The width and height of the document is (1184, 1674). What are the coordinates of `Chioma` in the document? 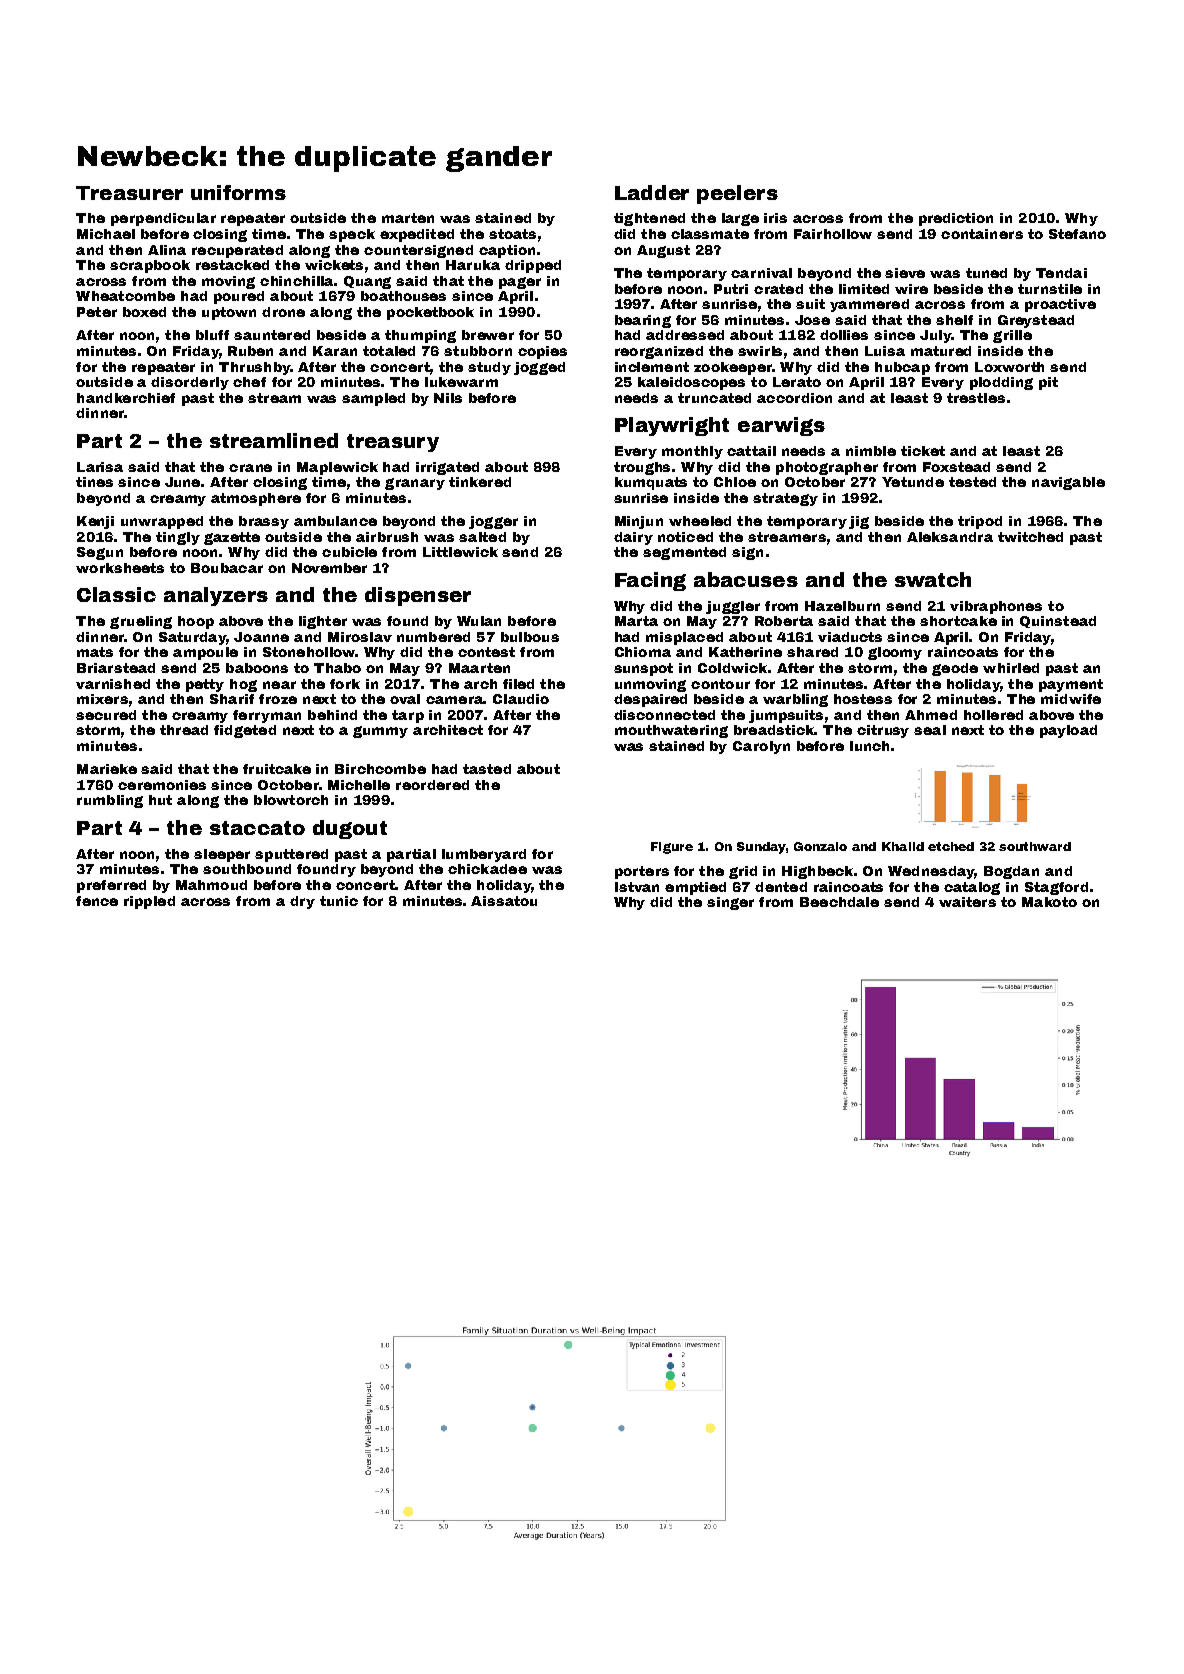 It's located at (643, 652).
